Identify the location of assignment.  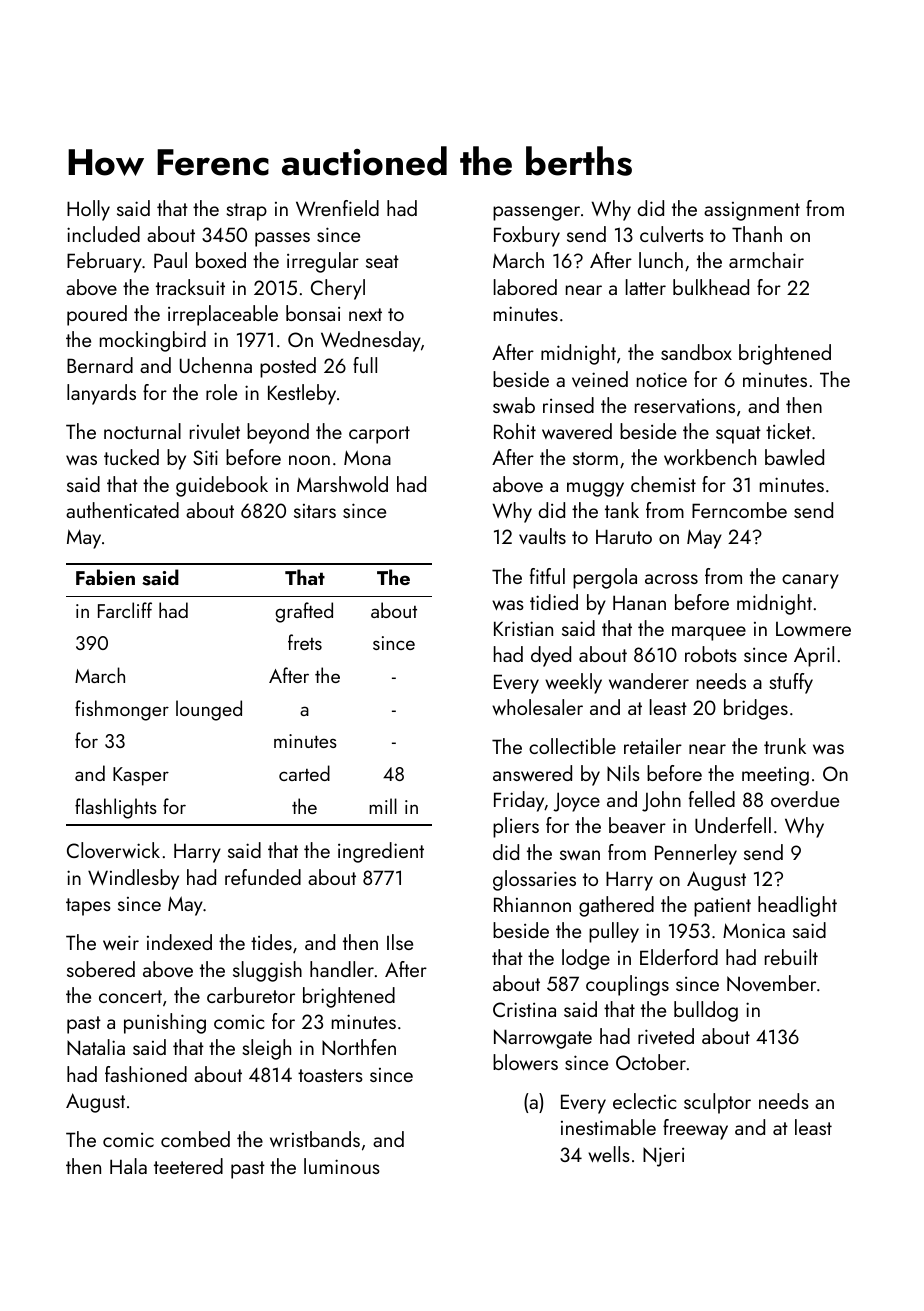
(752, 211).
